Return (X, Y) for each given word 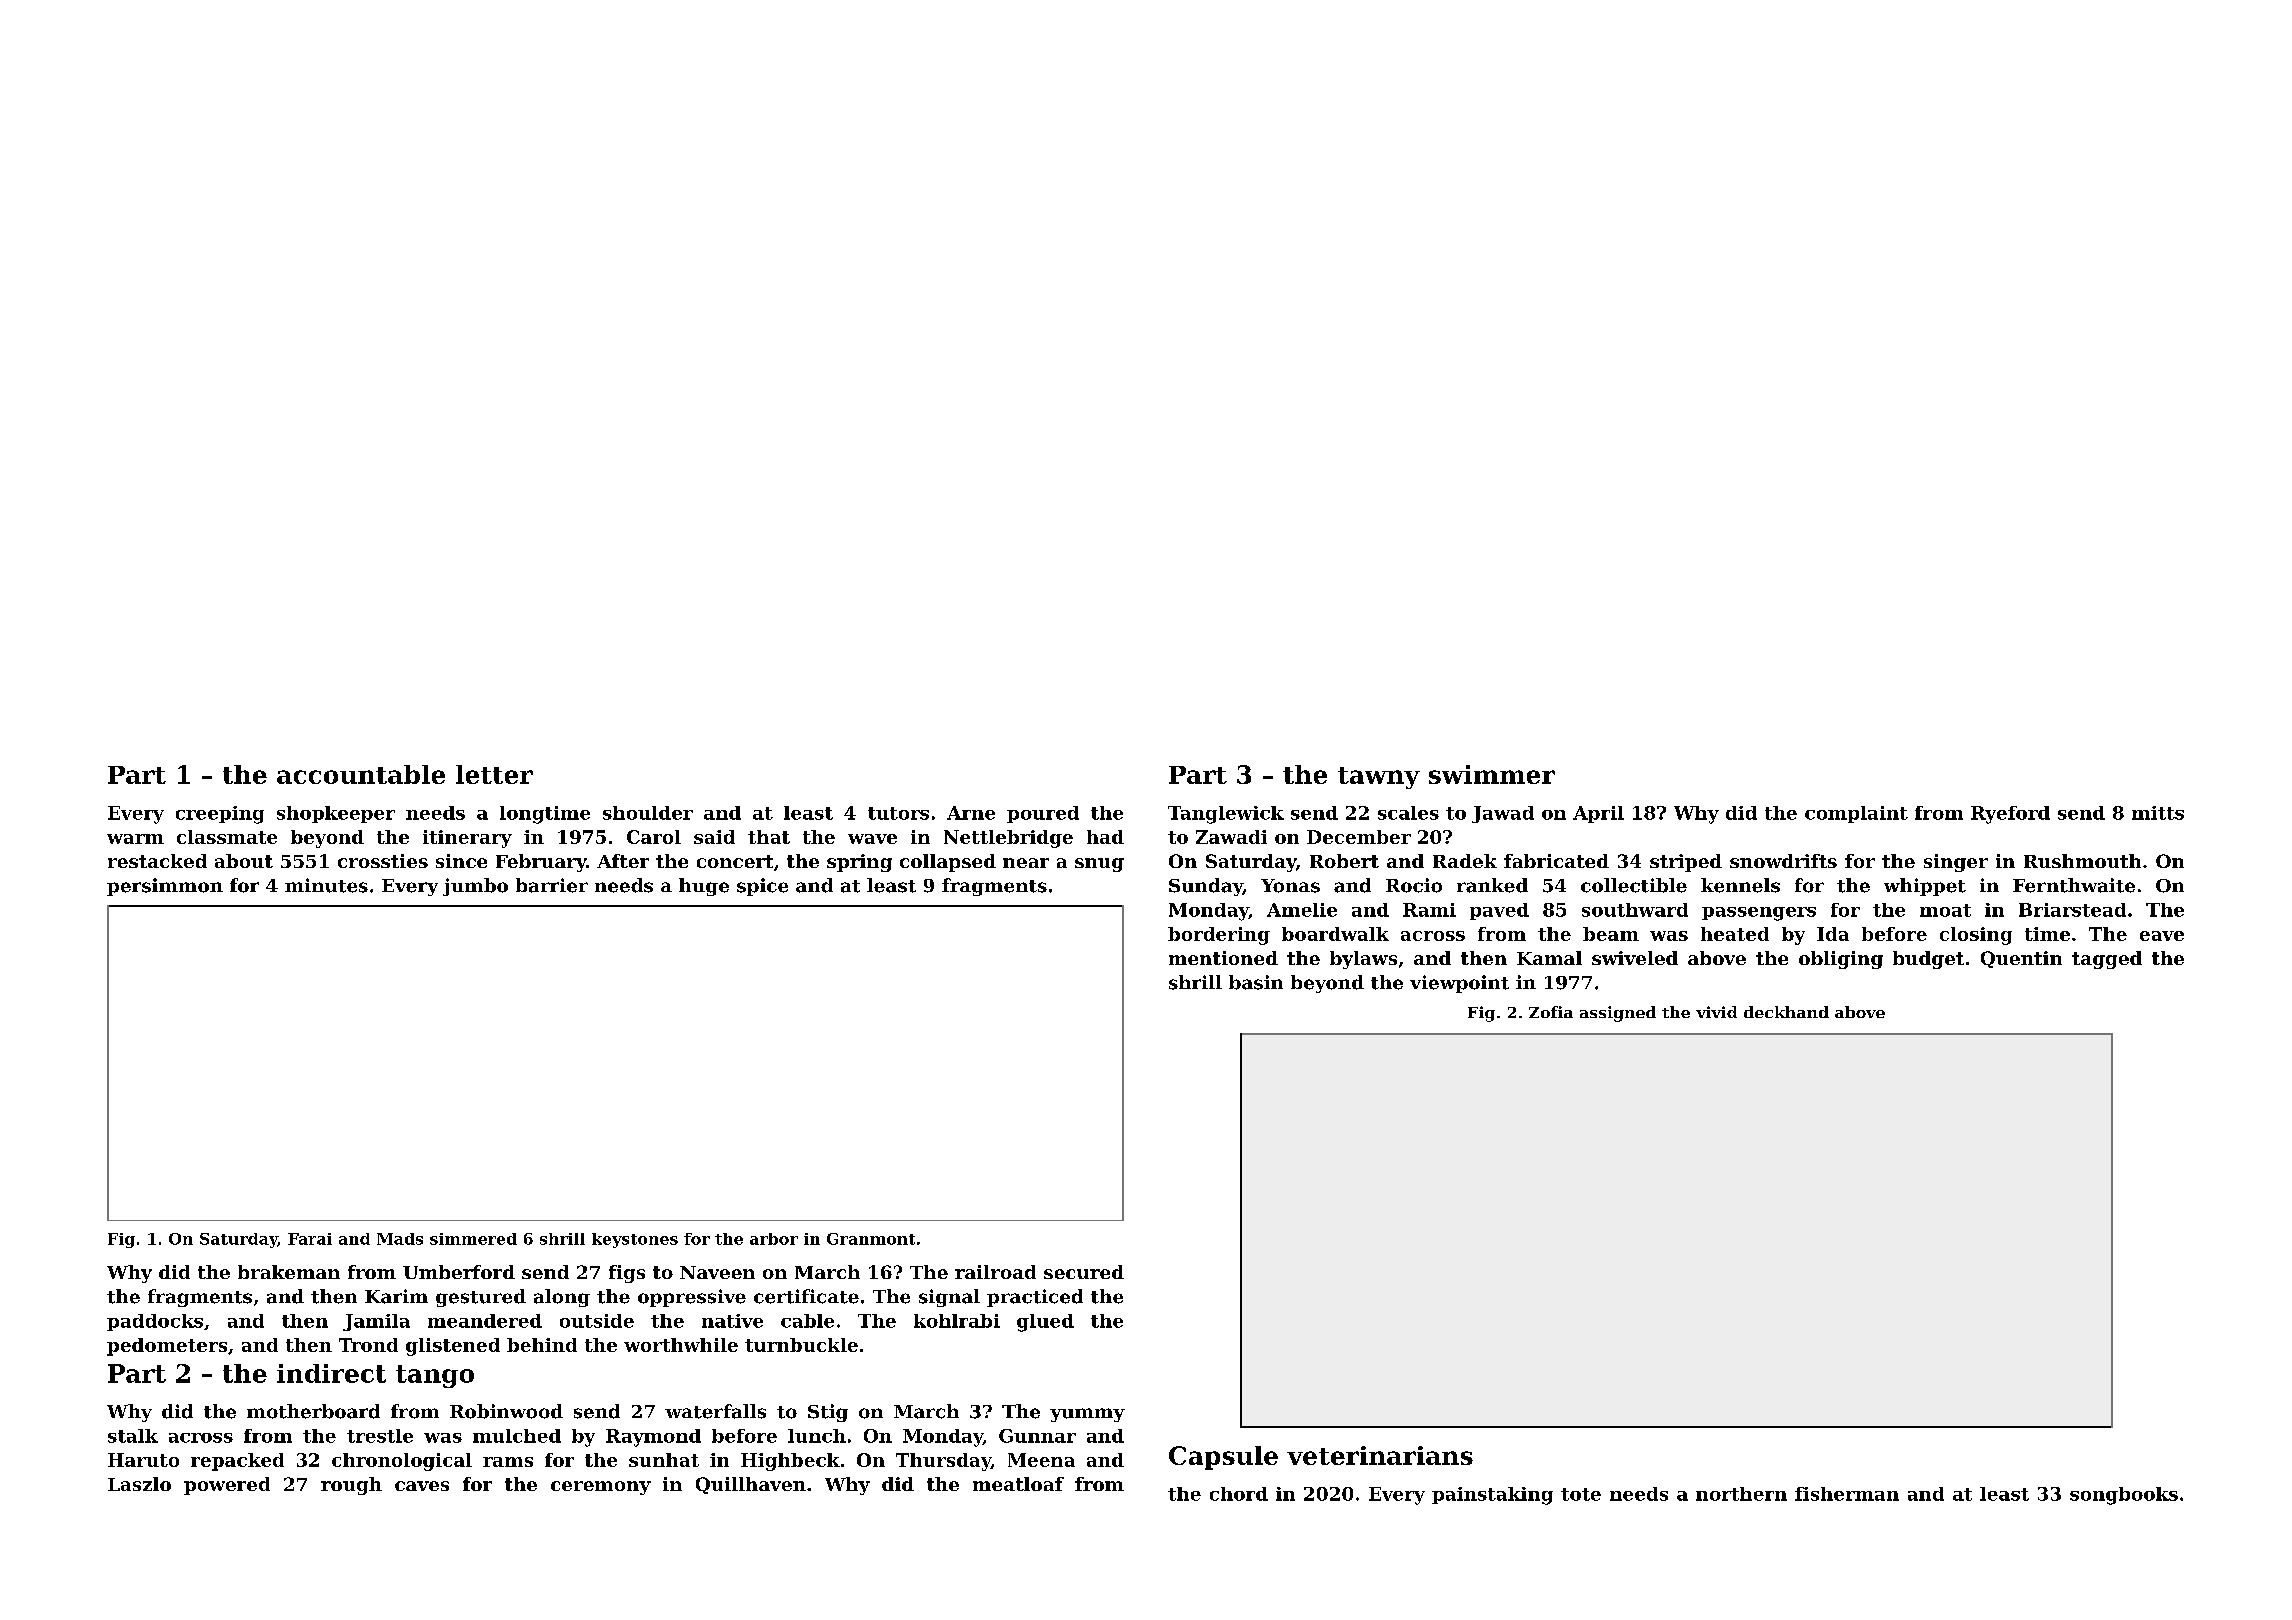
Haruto (143, 1460)
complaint (1856, 814)
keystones (635, 1240)
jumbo (475, 887)
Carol (654, 837)
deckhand (1786, 1012)
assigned (1618, 1014)
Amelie (1302, 910)
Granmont (871, 1239)
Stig (828, 1413)
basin (1256, 982)
